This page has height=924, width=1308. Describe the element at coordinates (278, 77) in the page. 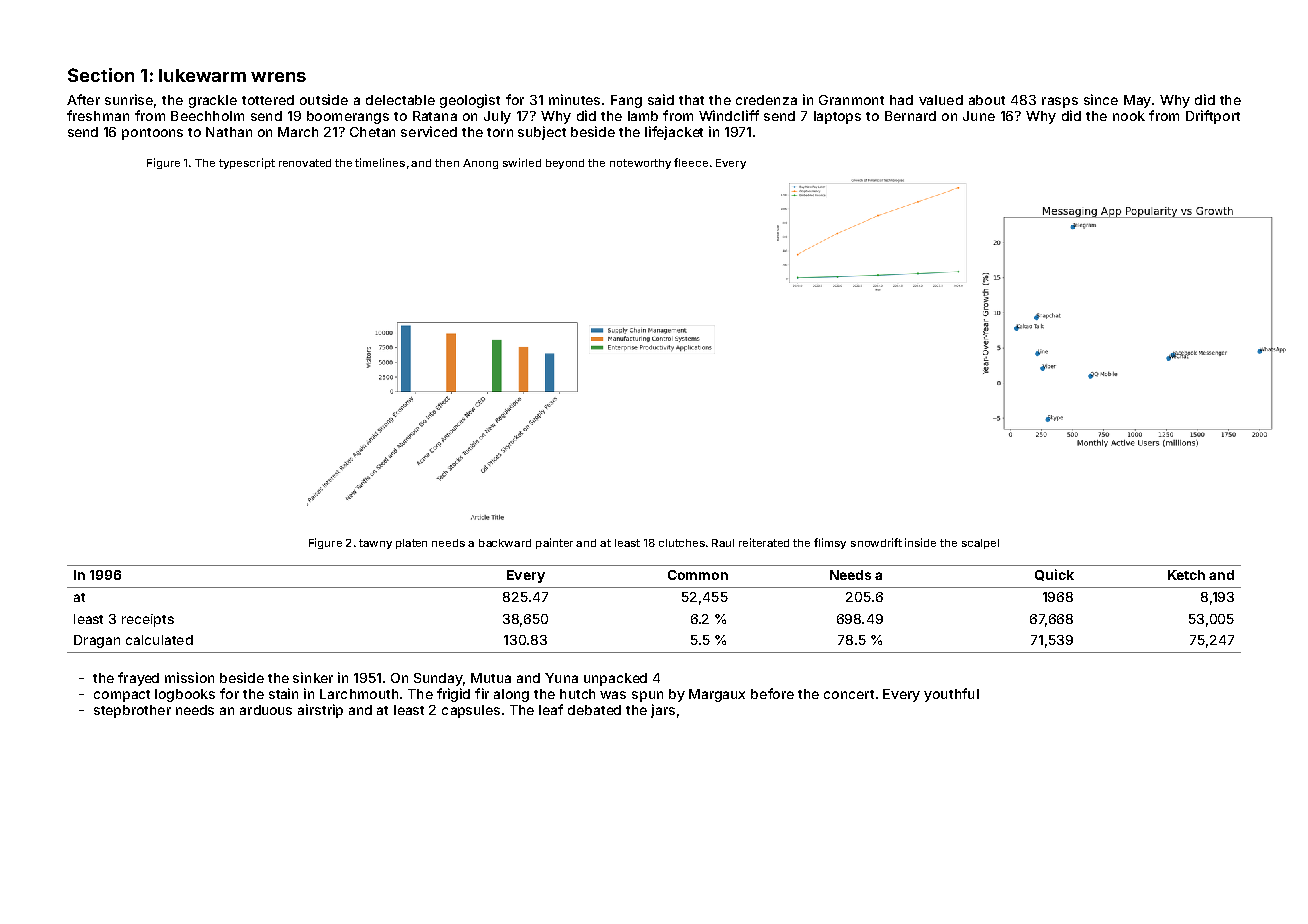

I see `wrens` at that location.
